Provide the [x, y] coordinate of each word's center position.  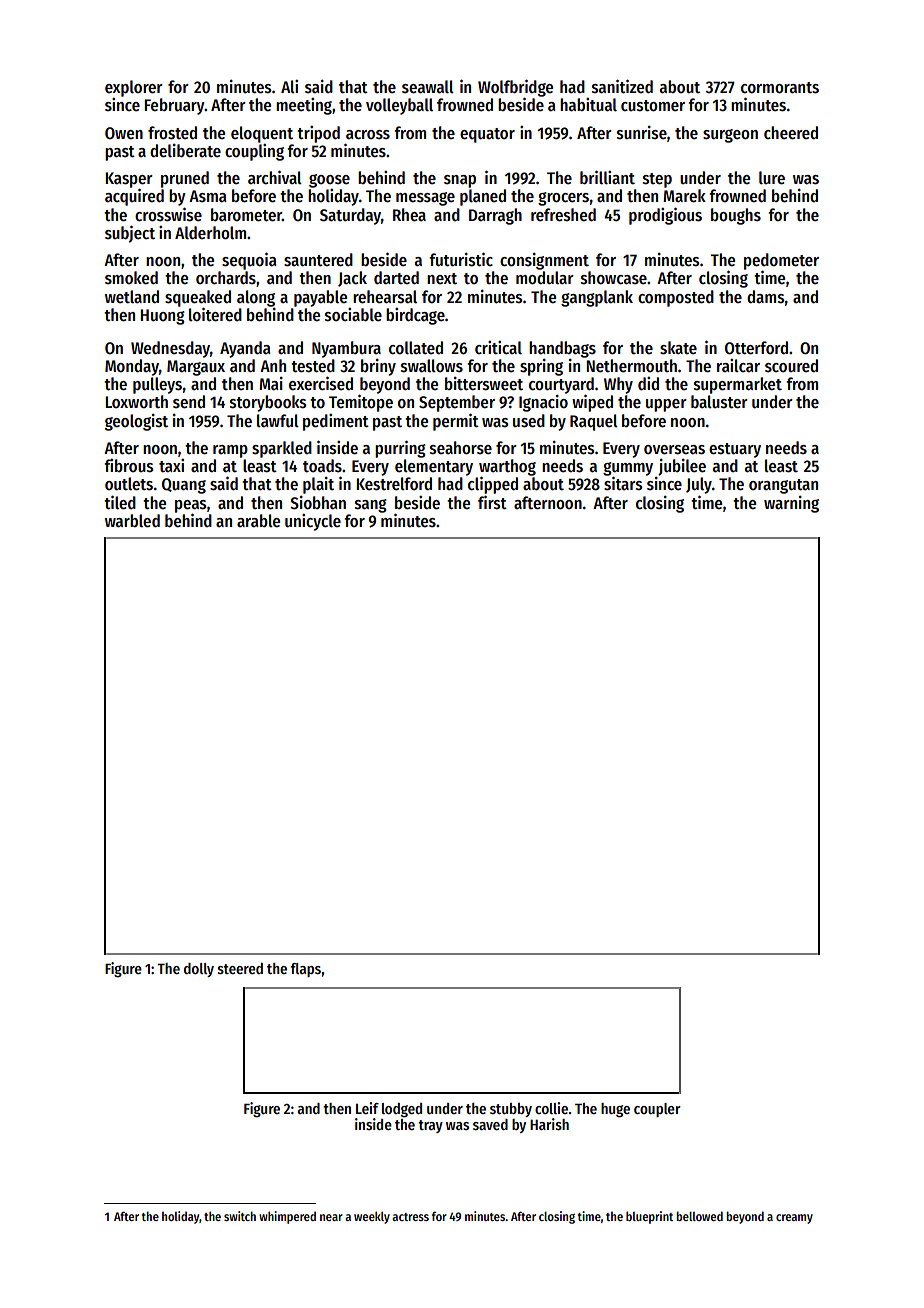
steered [240, 968]
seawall [428, 87]
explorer [134, 88]
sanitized [622, 86]
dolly [199, 970]
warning [791, 504]
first [492, 502]
